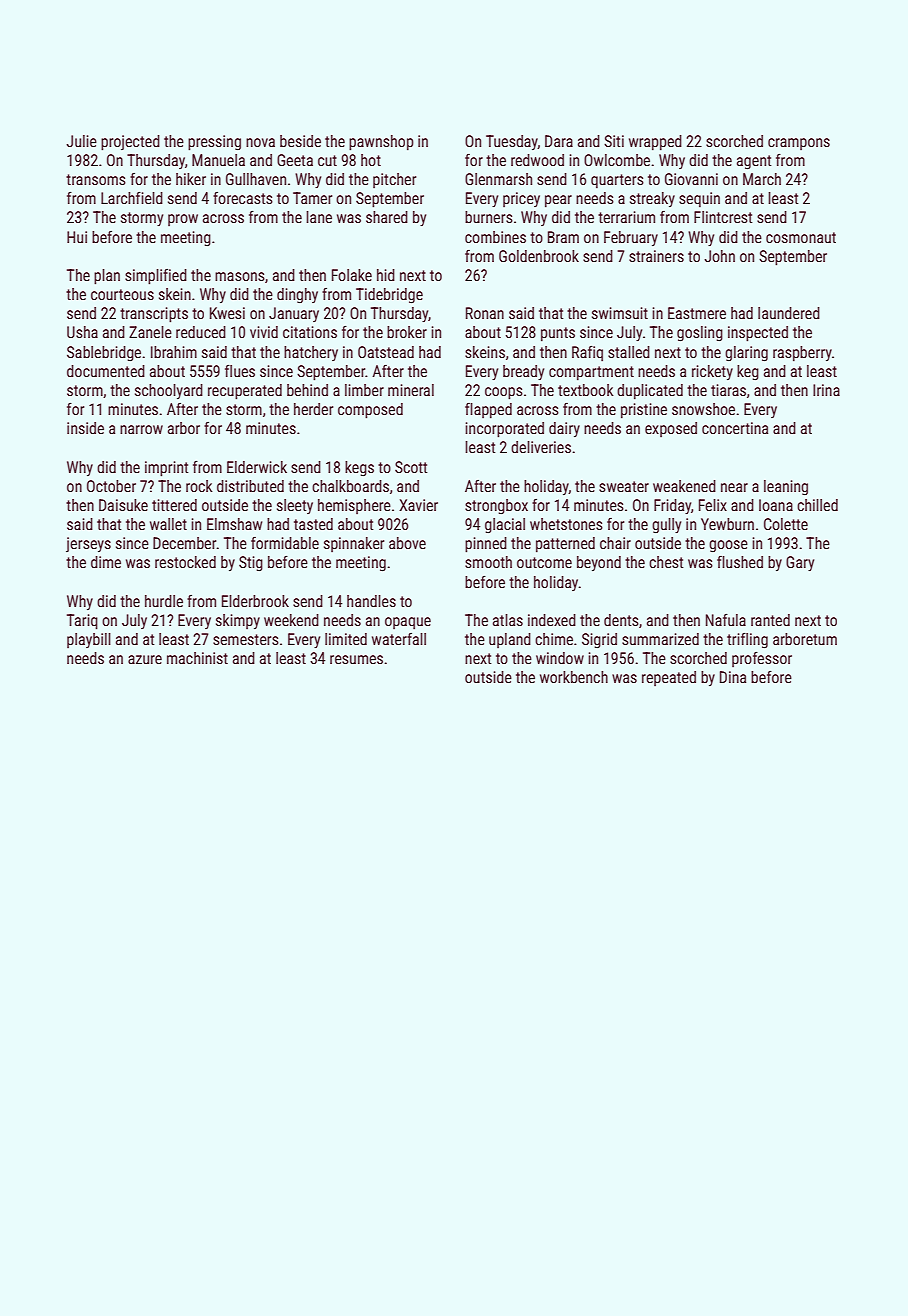  Describe the element at coordinates (319, 217) in the screenshot. I see `lane` at that location.
